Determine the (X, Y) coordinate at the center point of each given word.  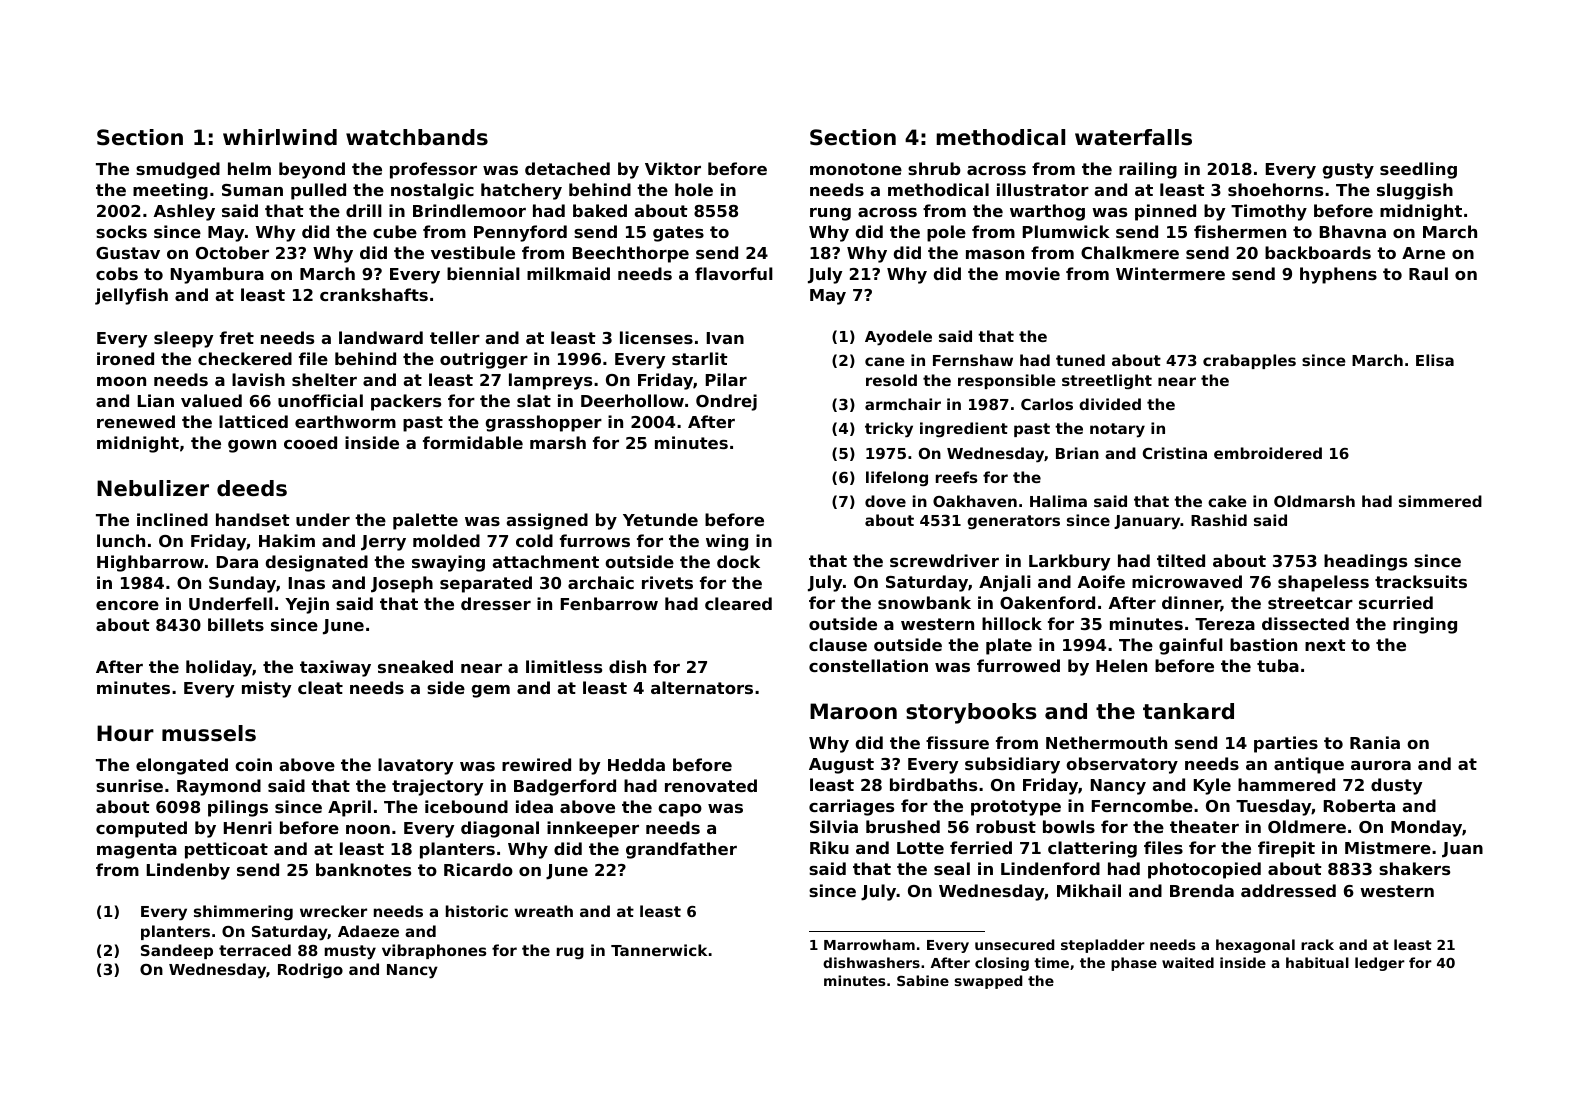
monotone (856, 169)
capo (680, 810)
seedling (1418, 170)
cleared (738, 603)
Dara (237, 562)
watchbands (417, 137)
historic (477, 911)
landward (381, 337)
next (1325, 645)
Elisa (1435, 360)
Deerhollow (632, 400)
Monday (1426, 828)
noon (368, 829)
